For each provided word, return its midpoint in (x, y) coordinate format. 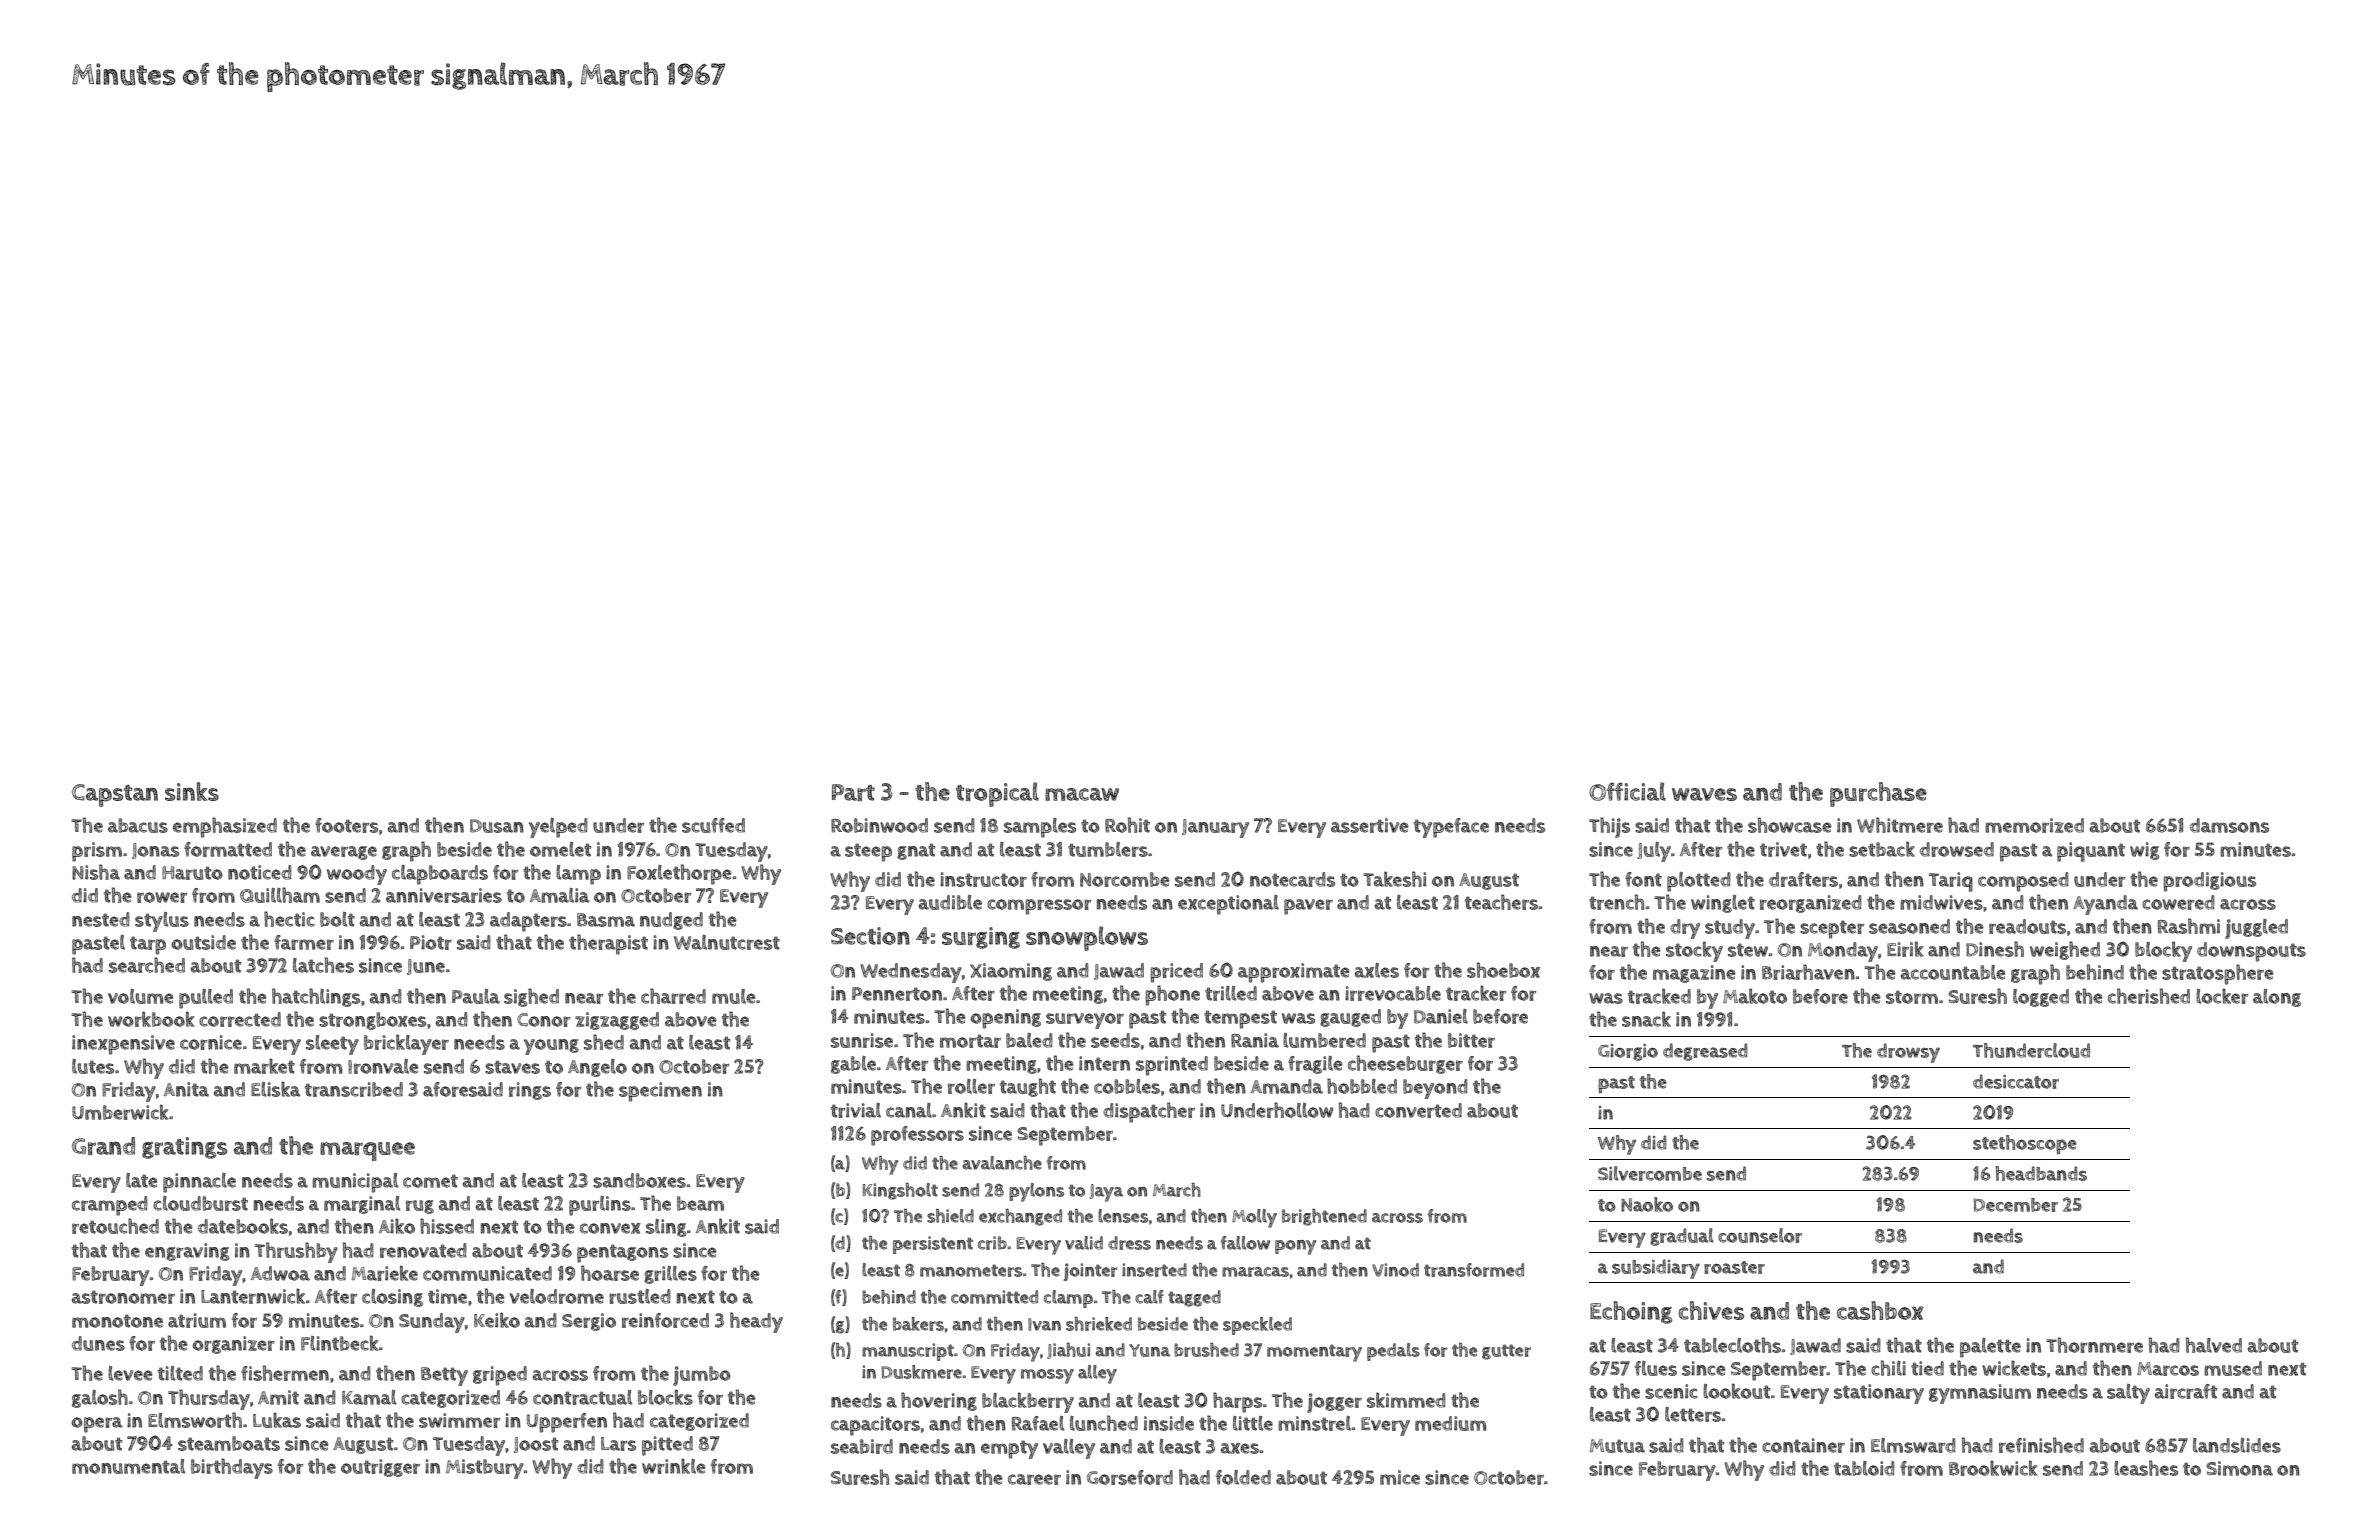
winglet (1723, 904)
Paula (476, 996)
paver (1308, 907)
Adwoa (280, 1273)
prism (97, 852)
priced (1176, 973)
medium (1450, 1423)
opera (97, 1425)
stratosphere (2218, 974)
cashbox (1880, 1310)
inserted (1154, 1270)
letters (1693, 1414)
